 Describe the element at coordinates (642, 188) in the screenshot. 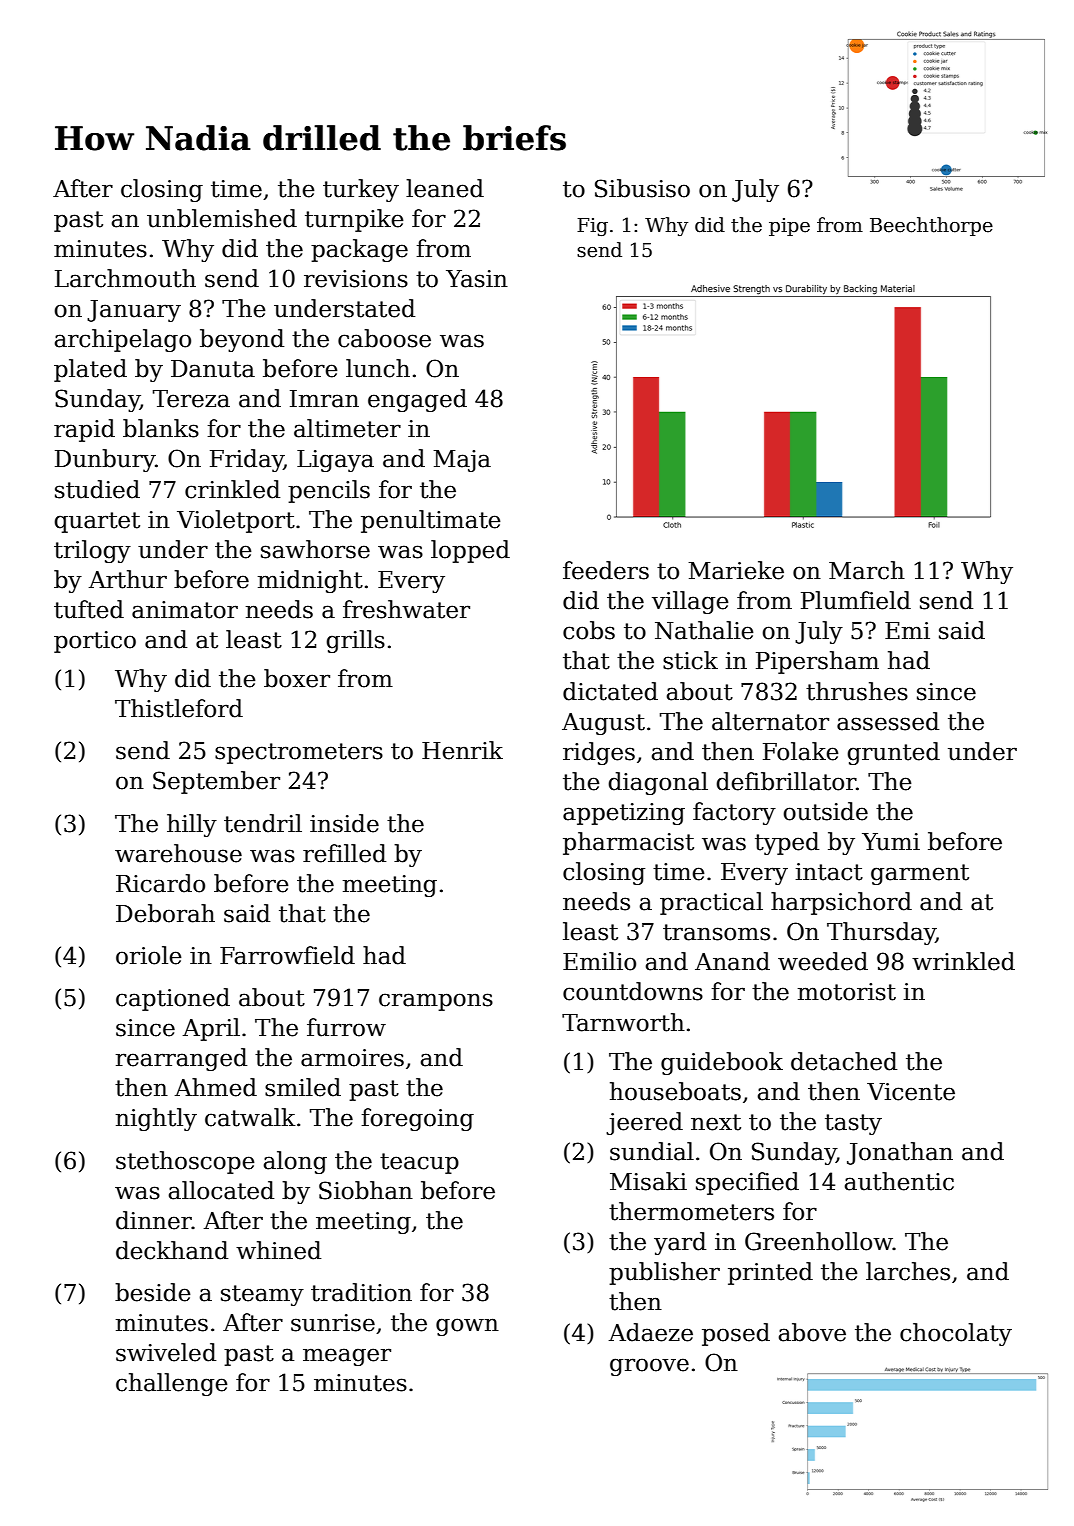

I see `Sibusiso` at that location.
